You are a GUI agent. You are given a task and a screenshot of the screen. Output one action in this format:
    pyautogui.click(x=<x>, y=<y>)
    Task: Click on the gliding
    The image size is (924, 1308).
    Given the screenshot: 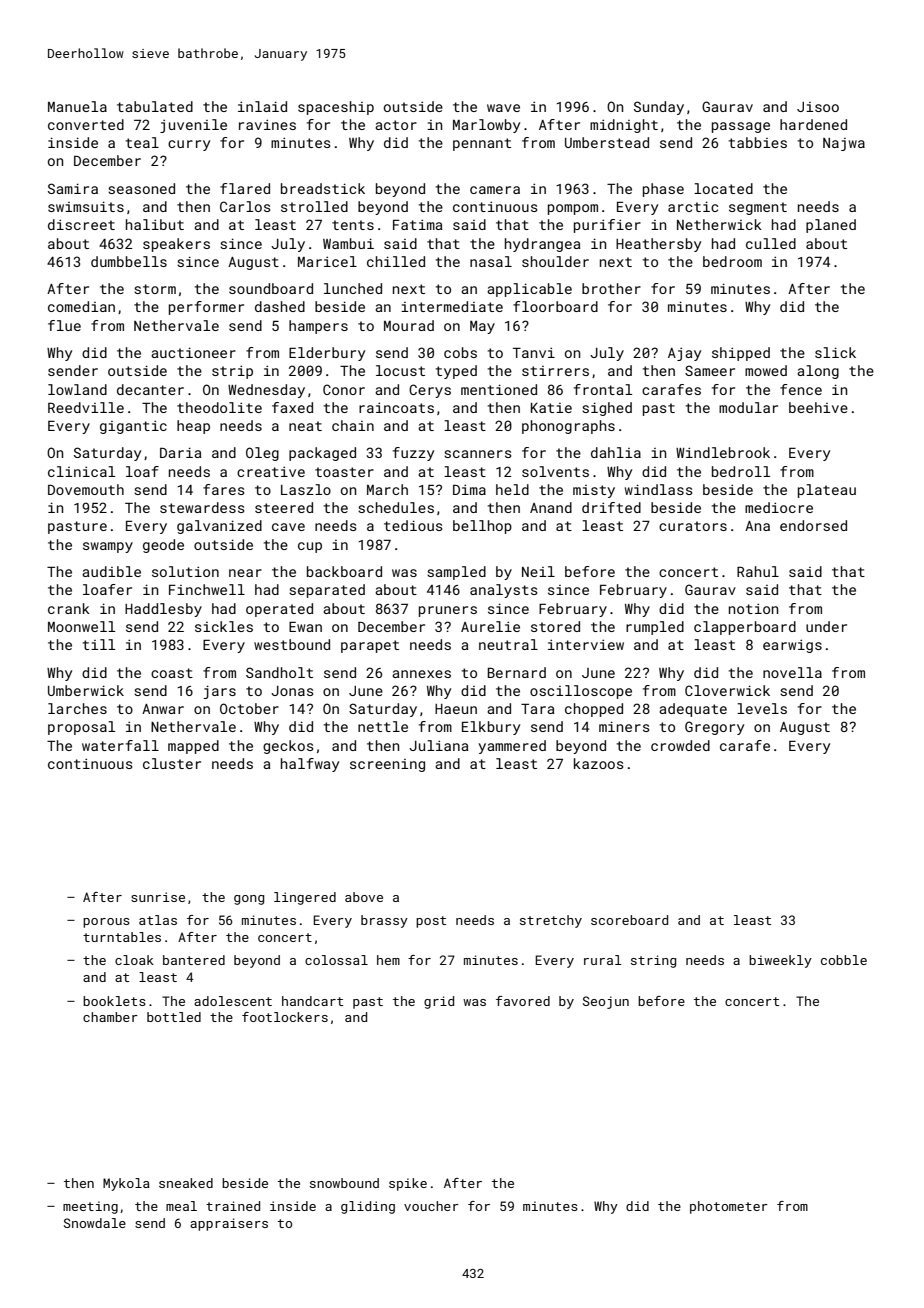 What is the action you would take?
    pyautogui.click(x=368, y=1207)
